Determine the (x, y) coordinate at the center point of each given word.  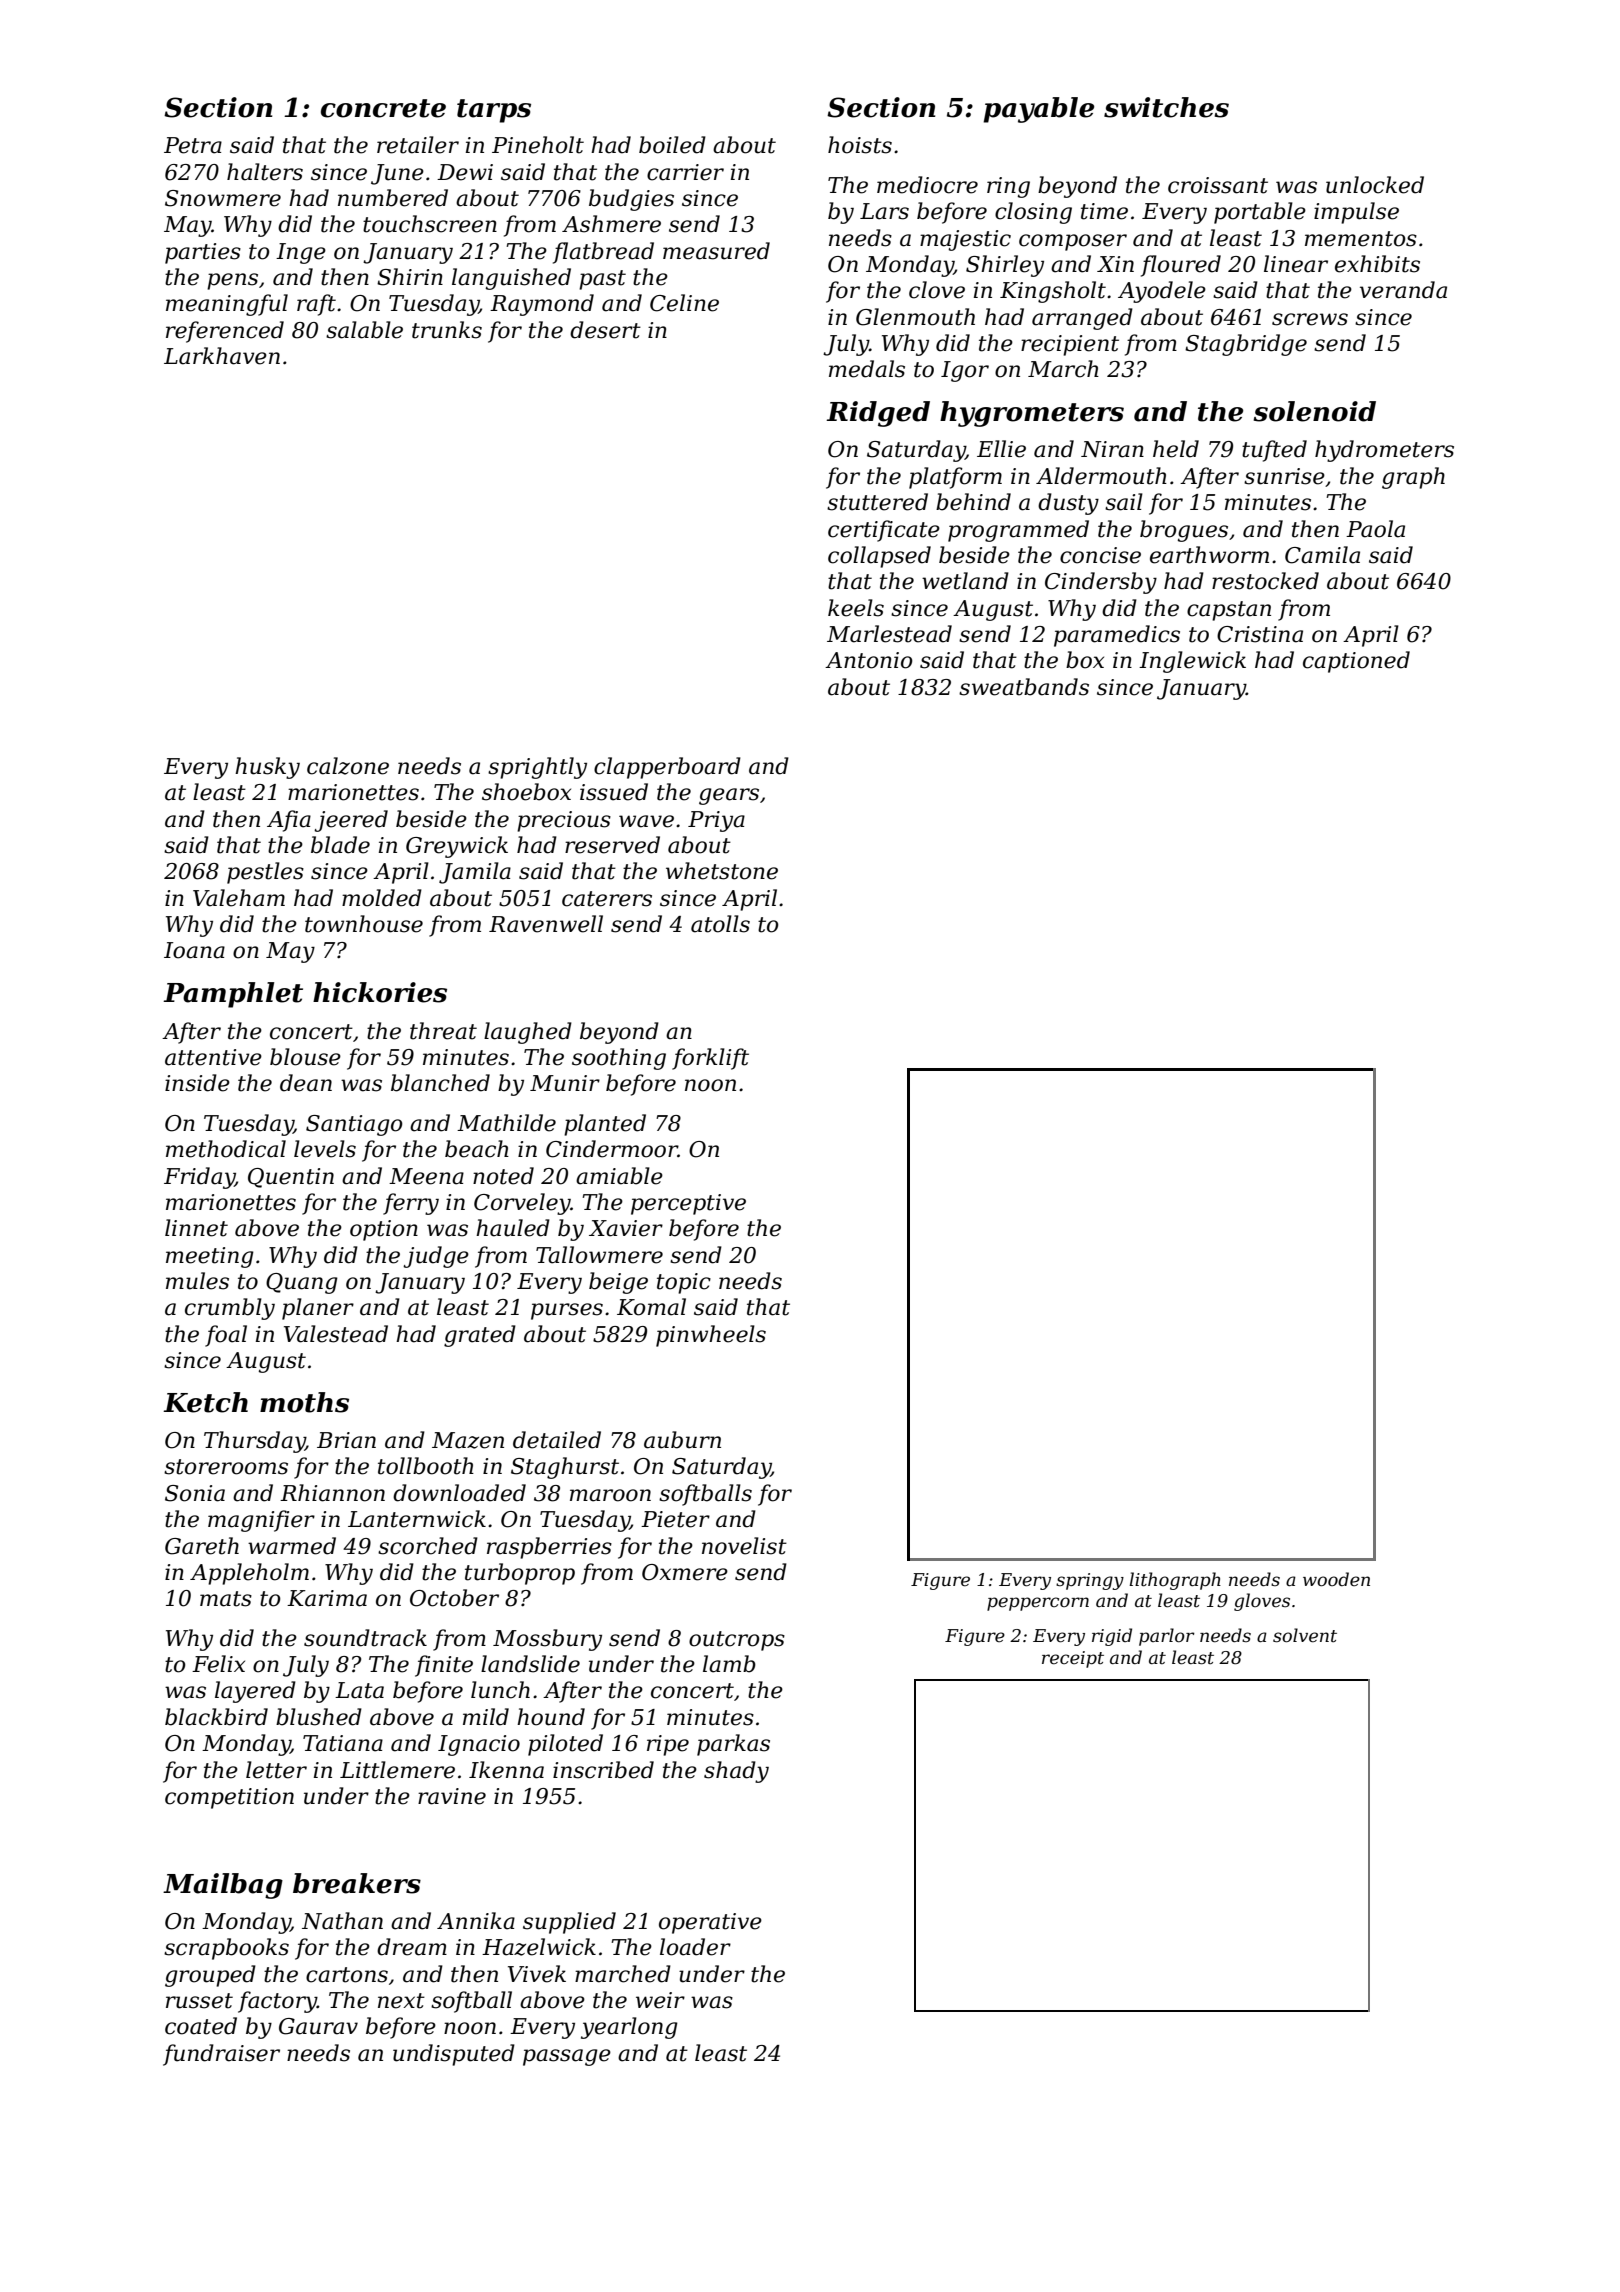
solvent (1305, 1635)
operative (710, 1923)
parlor (1167, 1637)
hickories (380, 992)
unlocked (1375, 185)
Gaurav (318, 2026)
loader (695, 1947)
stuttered (877, 502)
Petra (193, 145)
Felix (218, 1664)
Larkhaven (222, 356)
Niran (1112, 449)
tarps (494, 111)
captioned (1356, 662)
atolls (720, 924)
